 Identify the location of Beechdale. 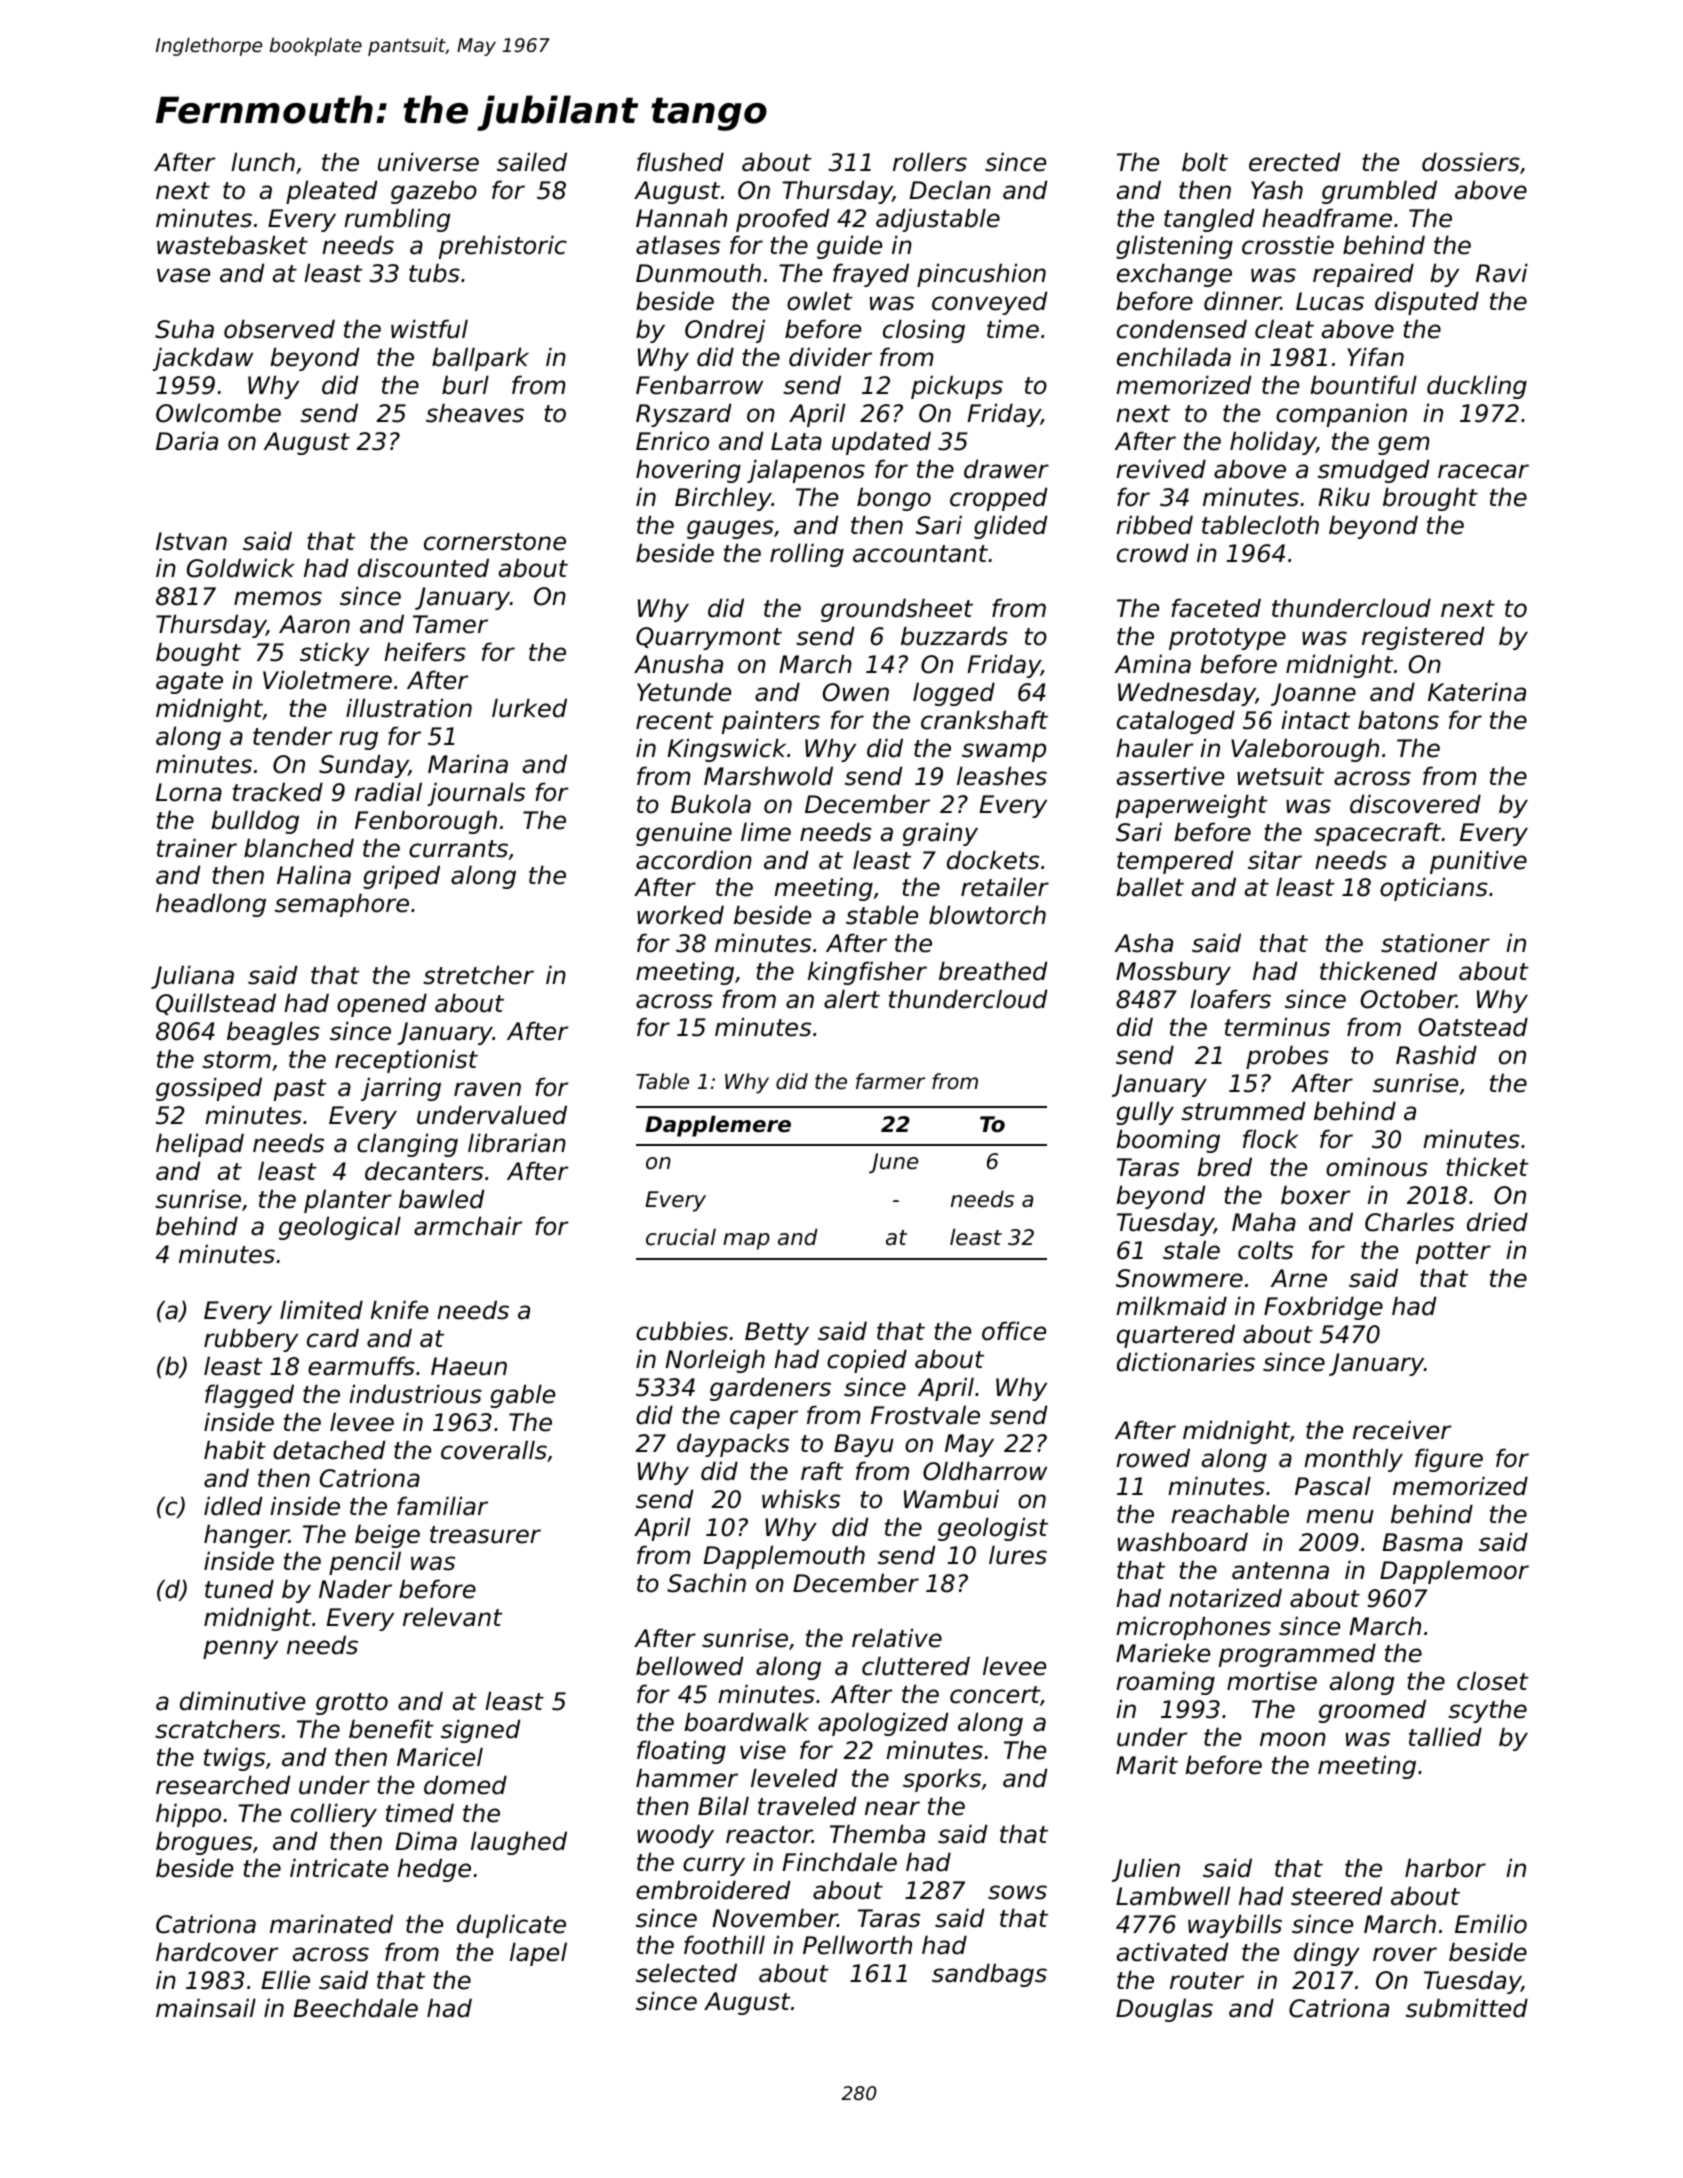
(355, 2008).
